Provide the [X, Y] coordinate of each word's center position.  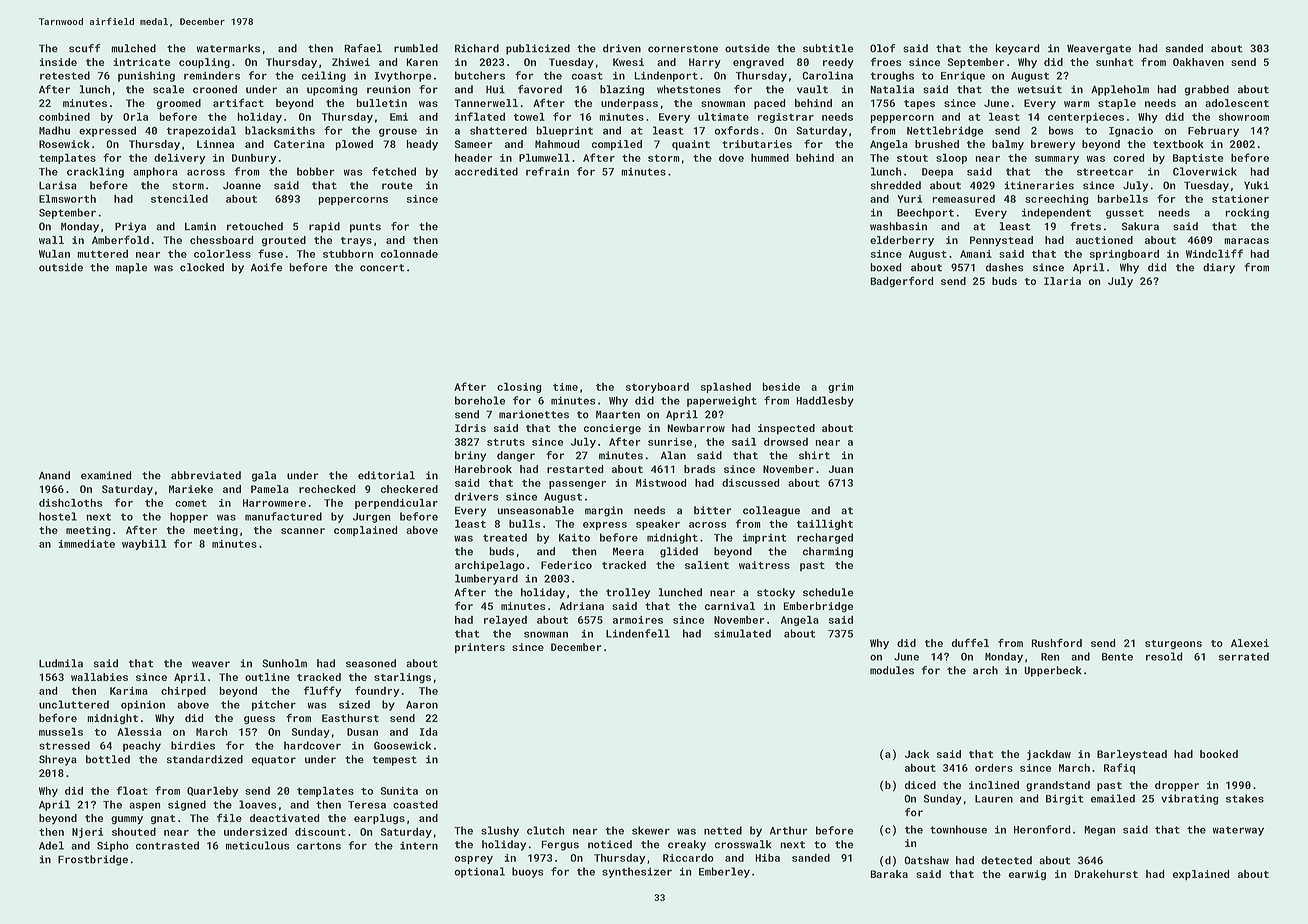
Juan [840, 469]
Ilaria [1062, 281]
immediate [86, 543]
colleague [771, 511]
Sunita [399, 791]
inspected [786, 429]
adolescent [1237, 103]
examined [106, 475]
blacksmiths [280, 130]
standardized [205, 759]
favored [540, 89]
